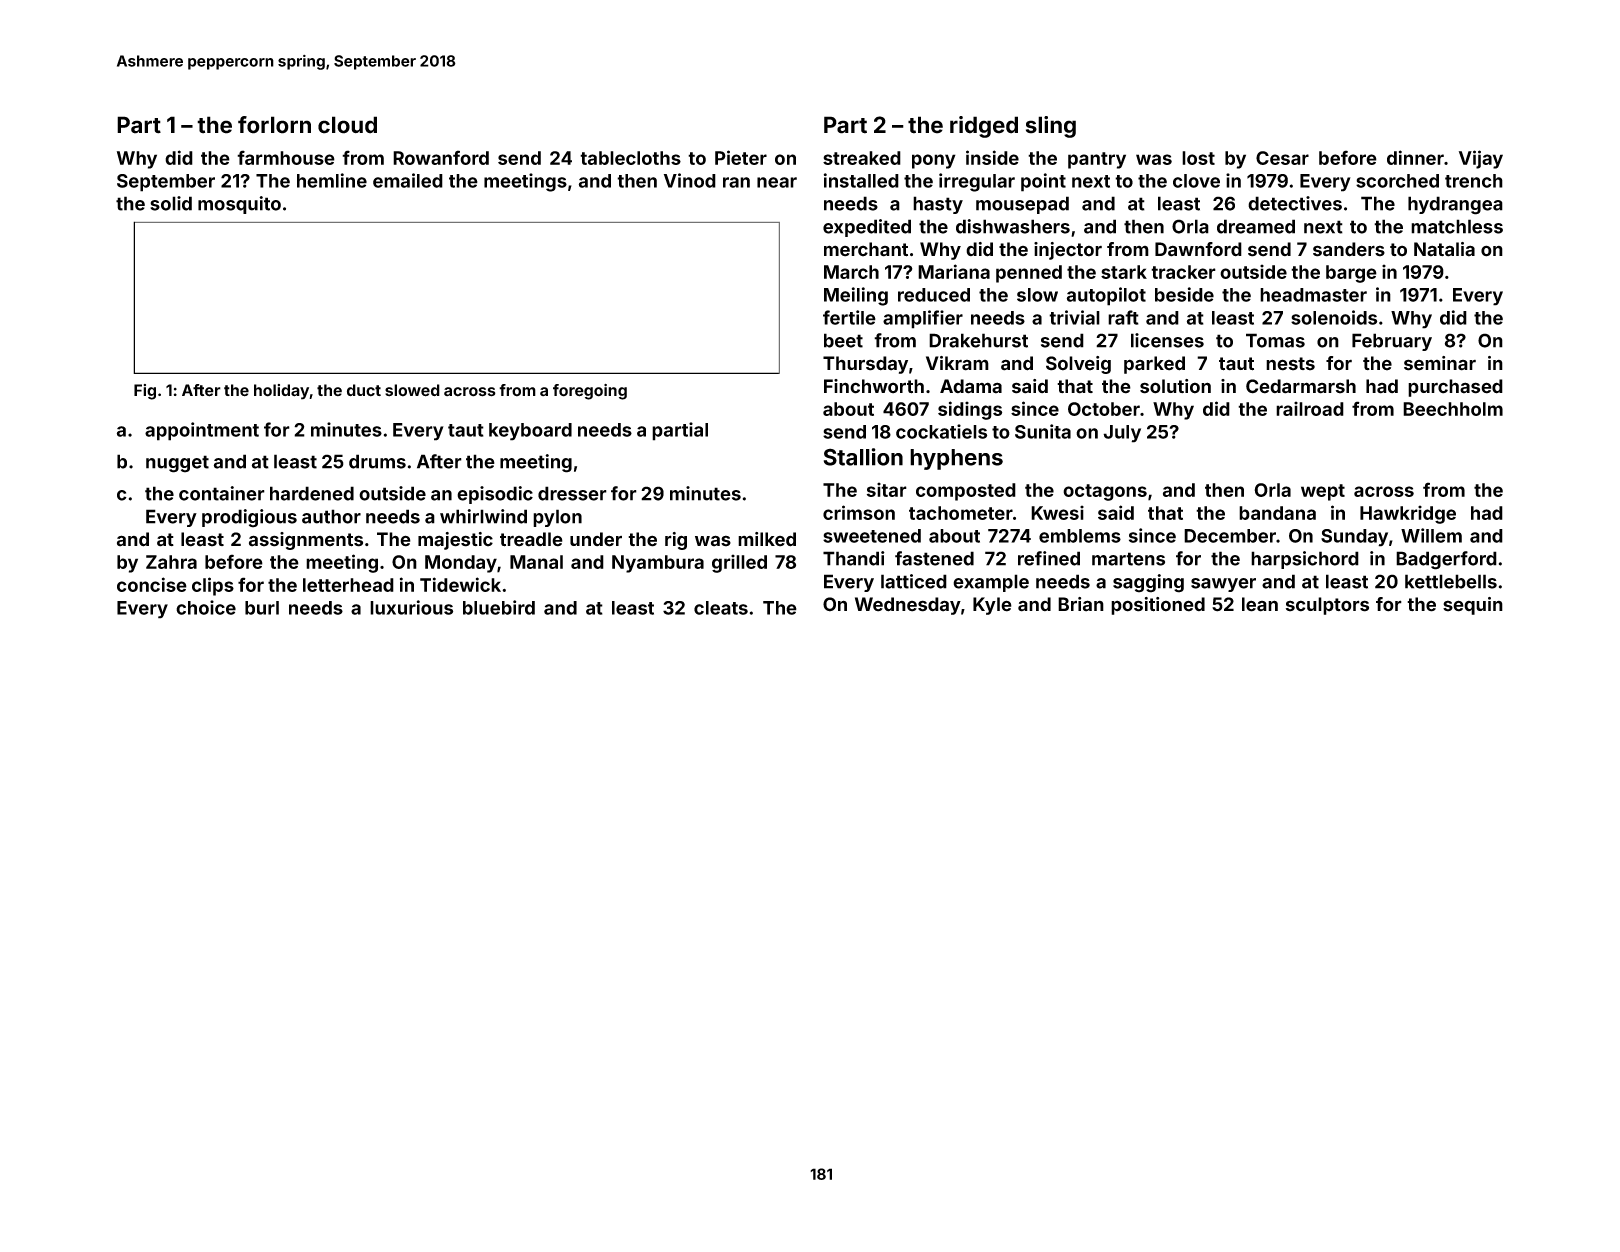 The image size is (1620, 1252). I want to click on rig, so click(676, 541).
